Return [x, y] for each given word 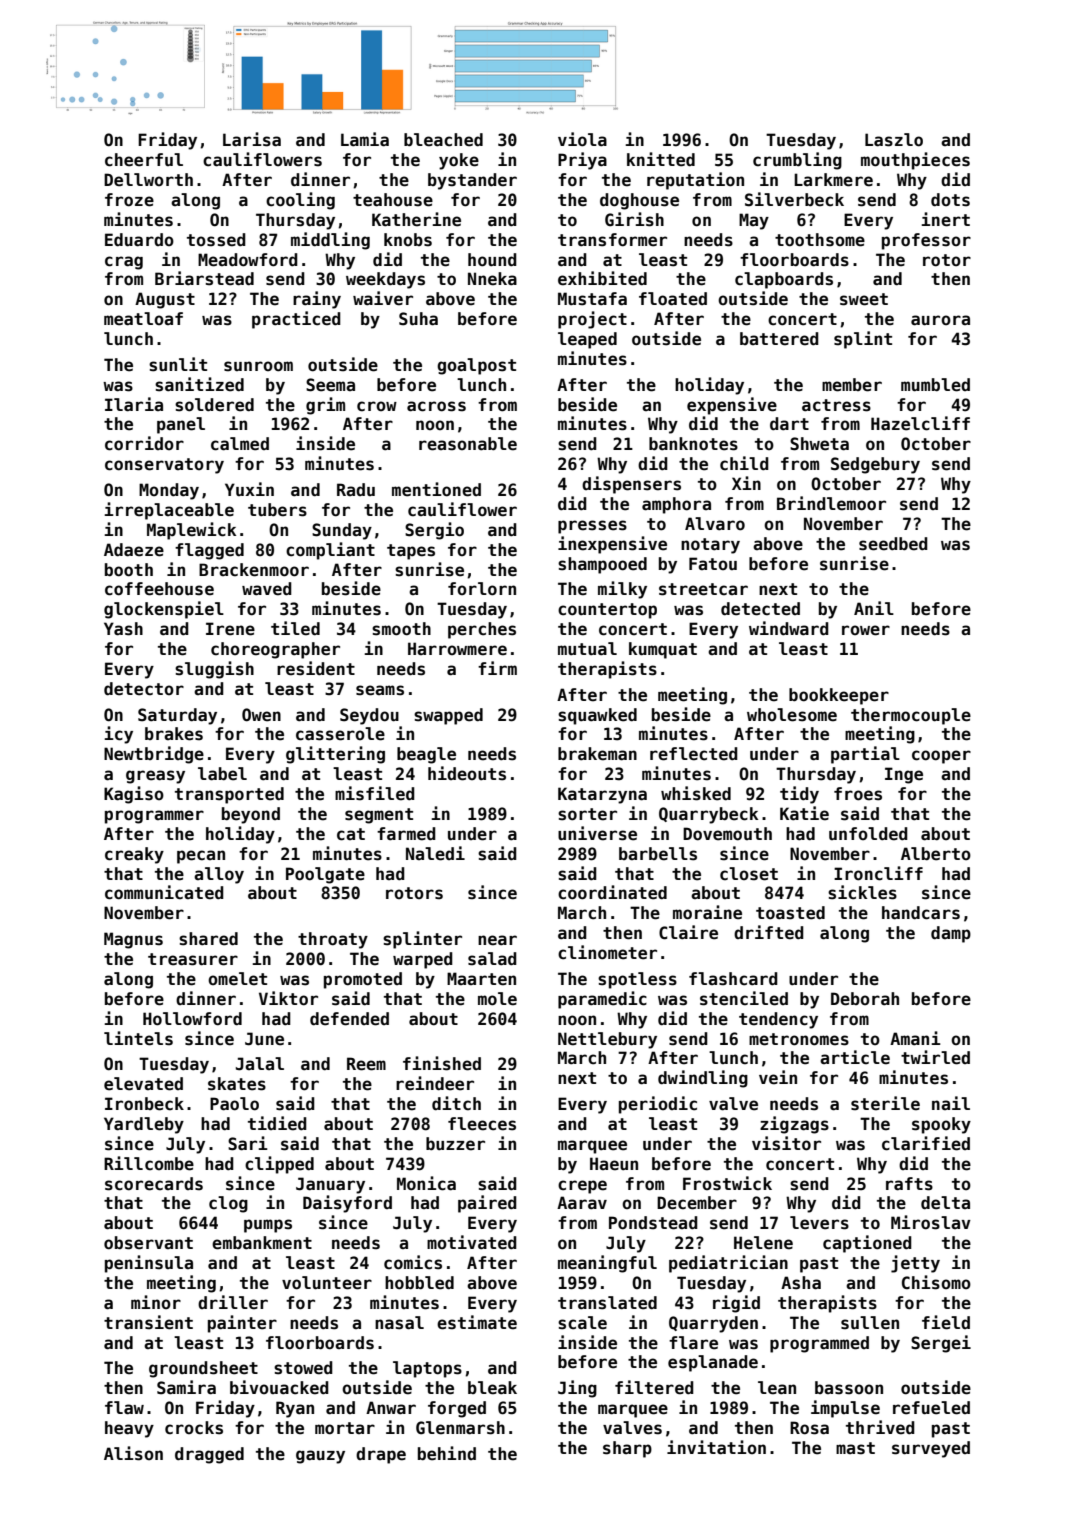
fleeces [482, 1124]
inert [945, 219]
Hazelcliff [920, 423]
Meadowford [248, 260]
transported [229, 795]
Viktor [288, 998]
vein [778, 1077]
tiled [295, 628]
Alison [133, 1453]
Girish [634, 219]
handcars [921, 913]
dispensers [631, 485]
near [497, 940]
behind [447, 1453]
